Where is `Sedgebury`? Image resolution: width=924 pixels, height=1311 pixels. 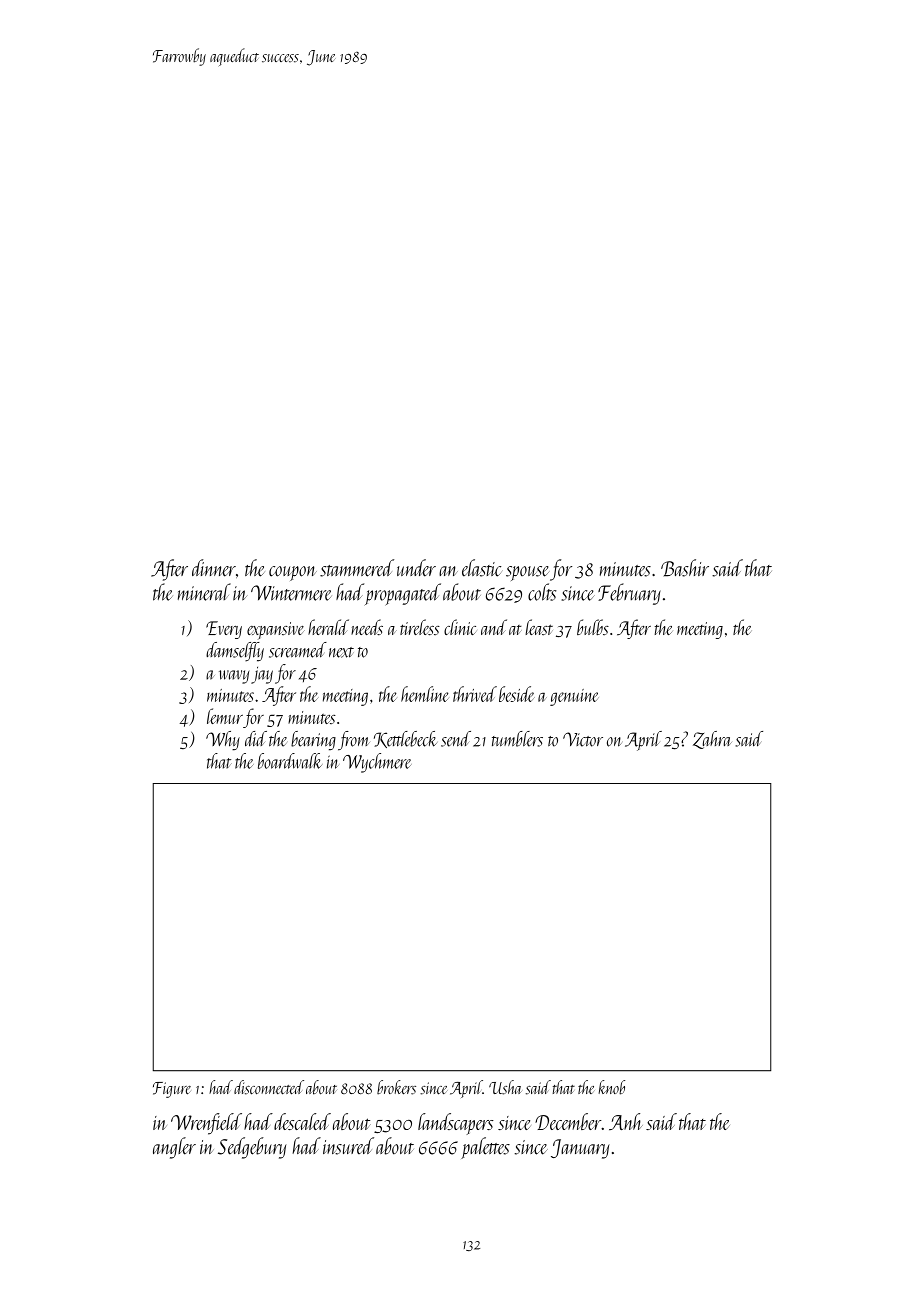
Sedgebury is located at coordinates (252, 1148).
